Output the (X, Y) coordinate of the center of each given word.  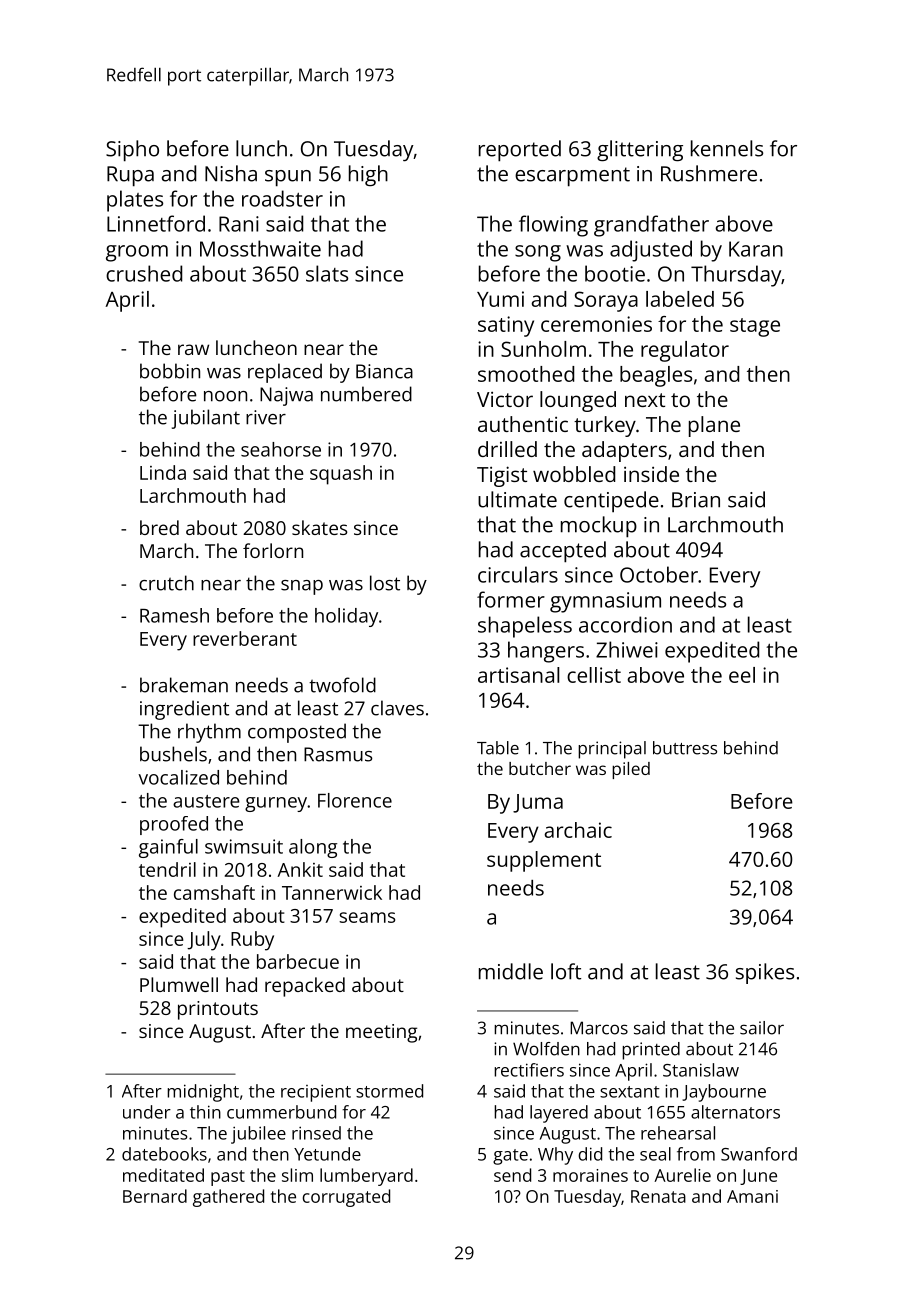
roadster (282, 198)
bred (159, 527)
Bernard (155, 1196)
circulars (518, 574)
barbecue (298, 961)
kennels (727, 148)
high (368, 175)
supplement (544, 861)
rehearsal (678, 1133)
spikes (765, 973)
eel (742, 675)
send (512, 1175)
